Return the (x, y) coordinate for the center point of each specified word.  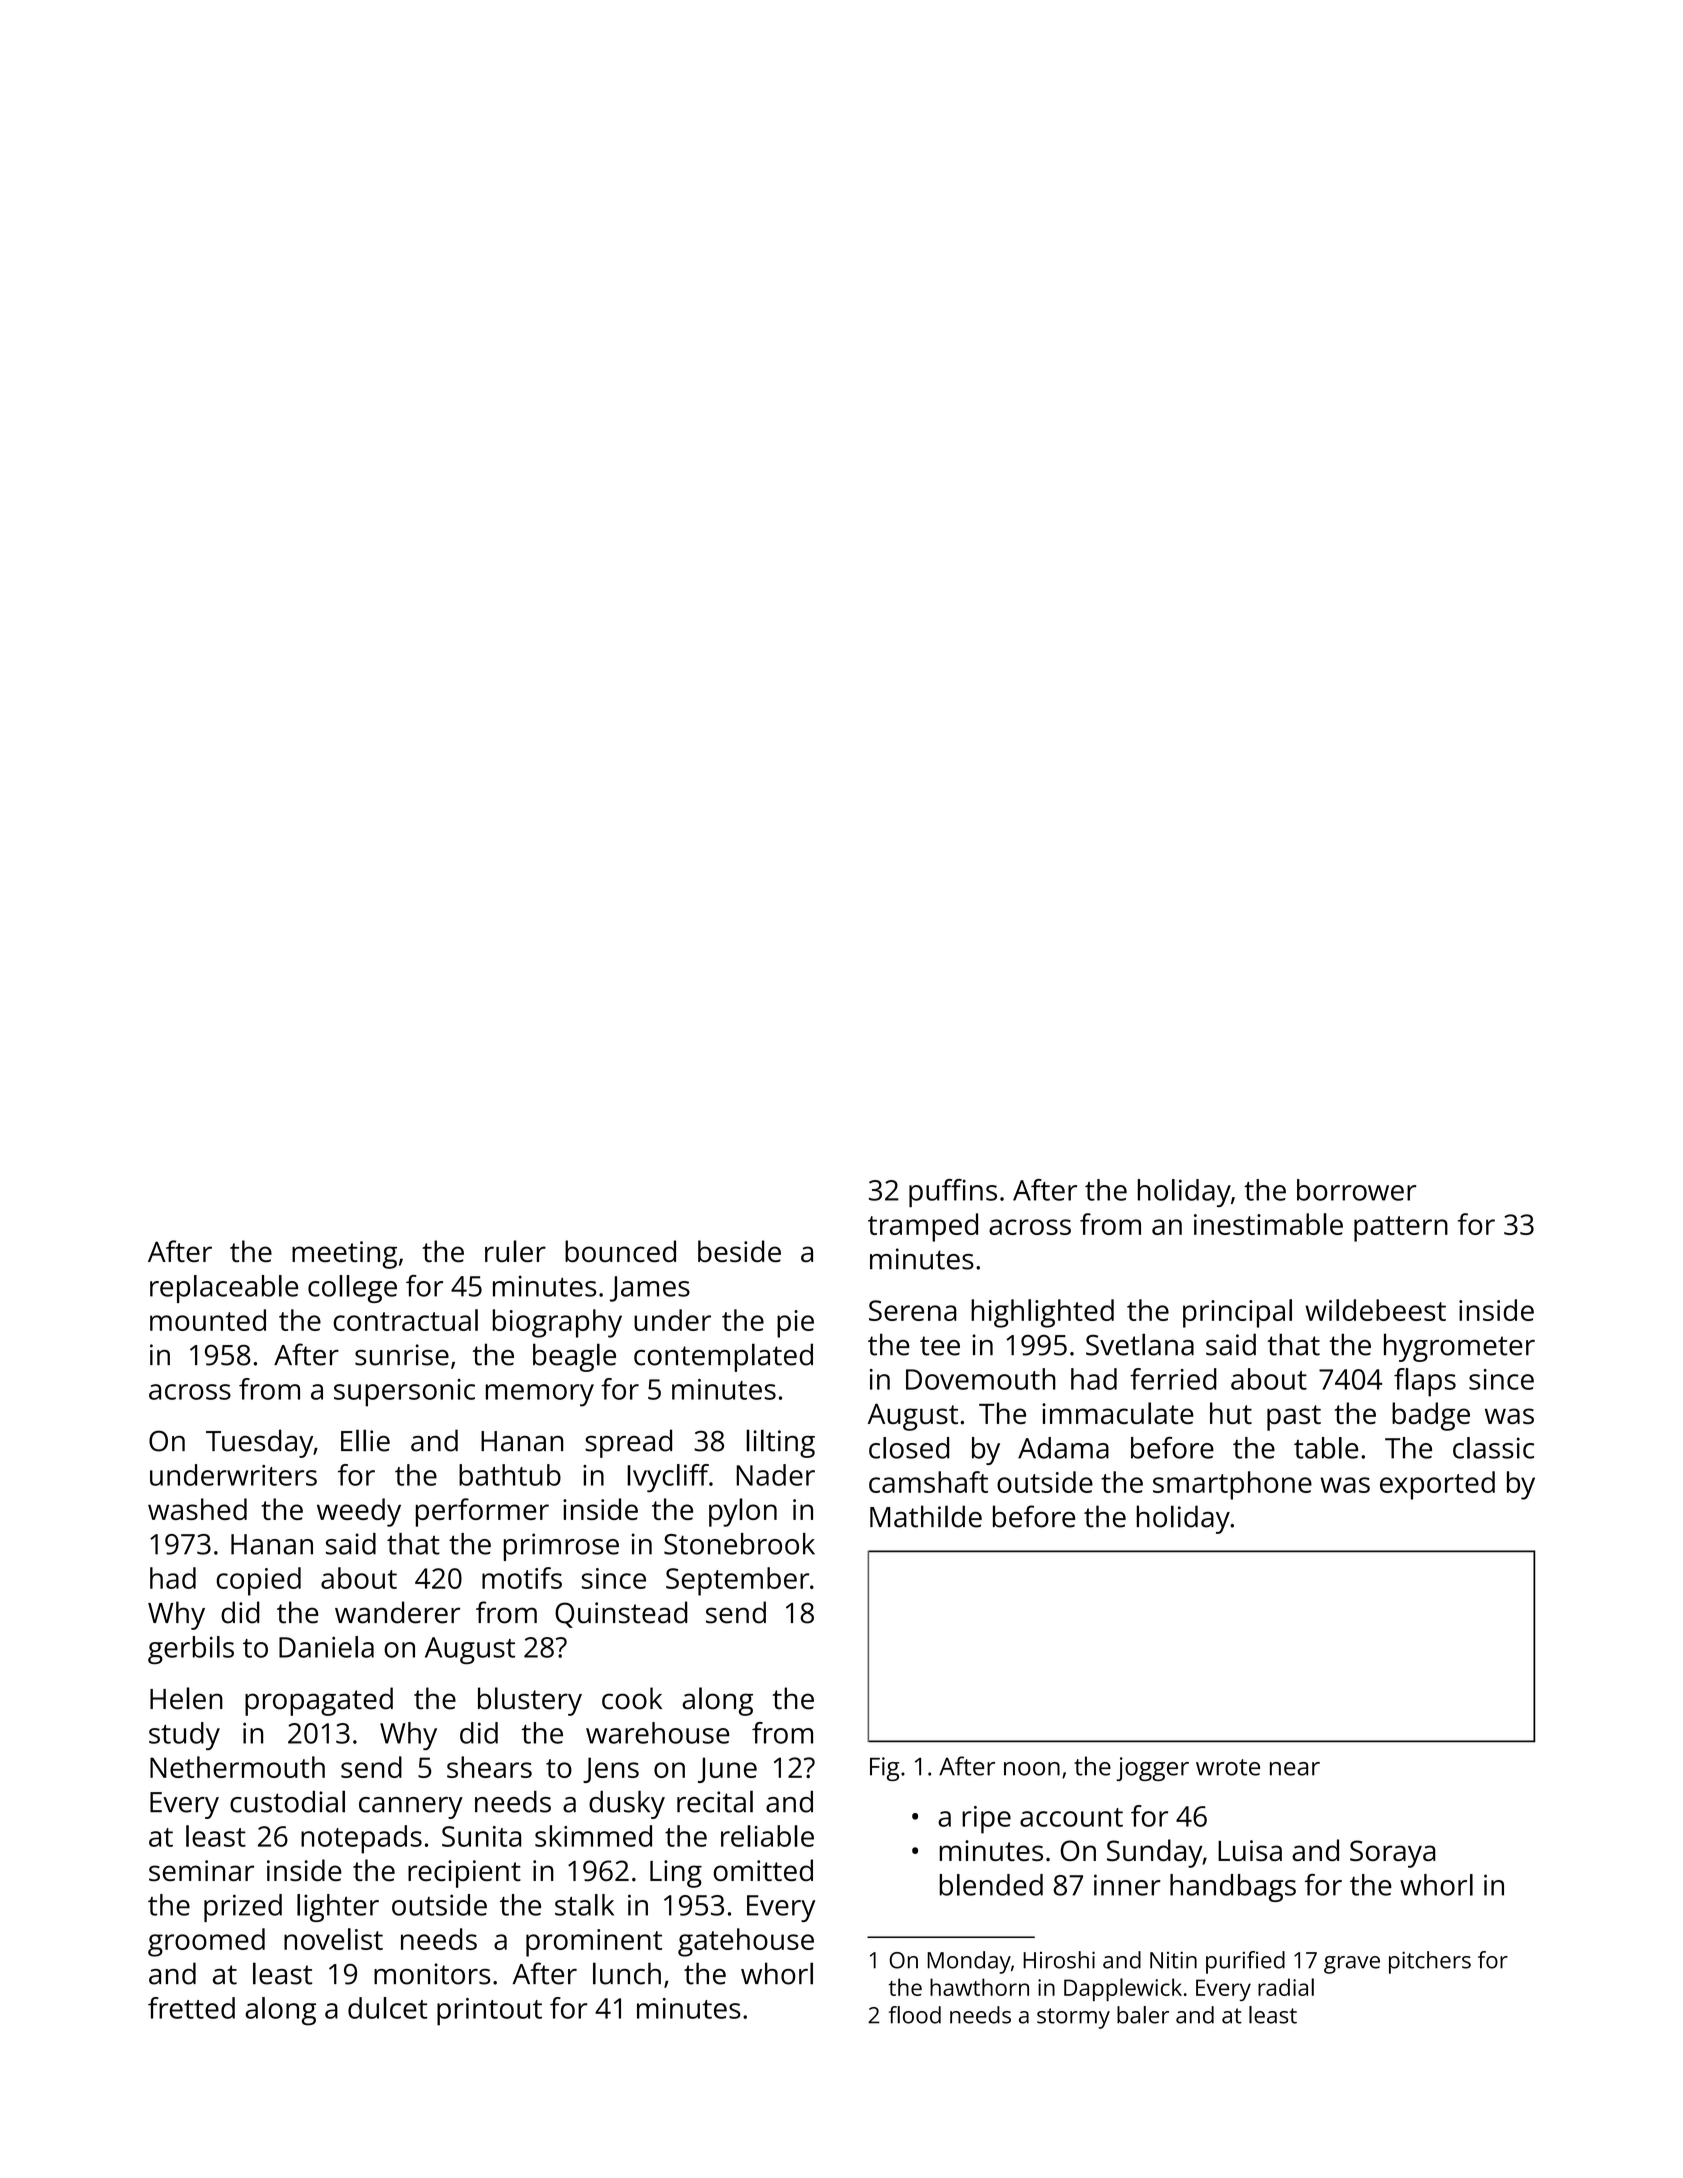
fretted (191, 2008)
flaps (1425, 1382)
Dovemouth (981, 1379)
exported (1437, 1485)
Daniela (326, 1647)
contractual (405, 1320)
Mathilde (926, 1516)
